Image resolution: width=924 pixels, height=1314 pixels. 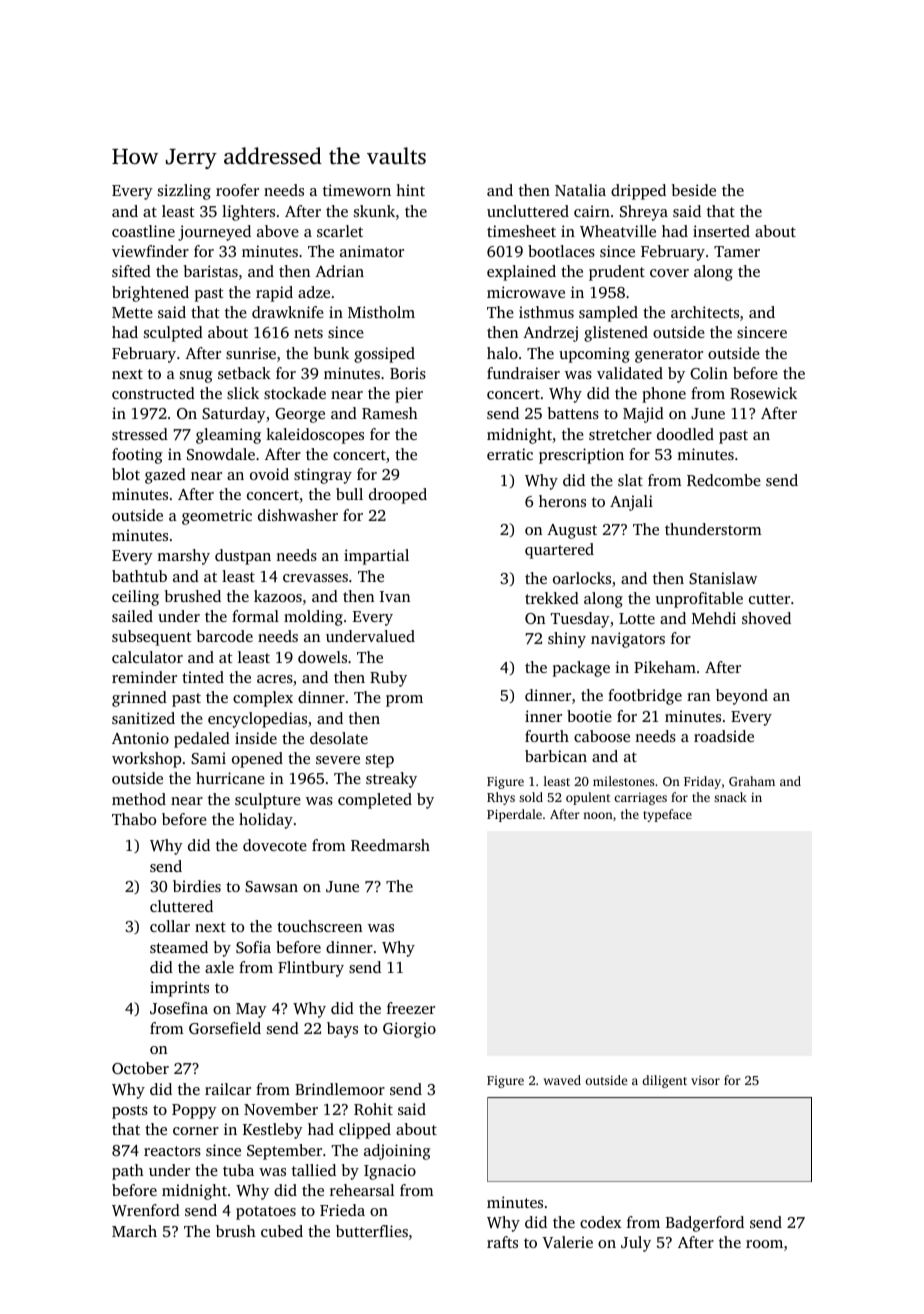 I want to click on hint, so click(x=410, y=190).
